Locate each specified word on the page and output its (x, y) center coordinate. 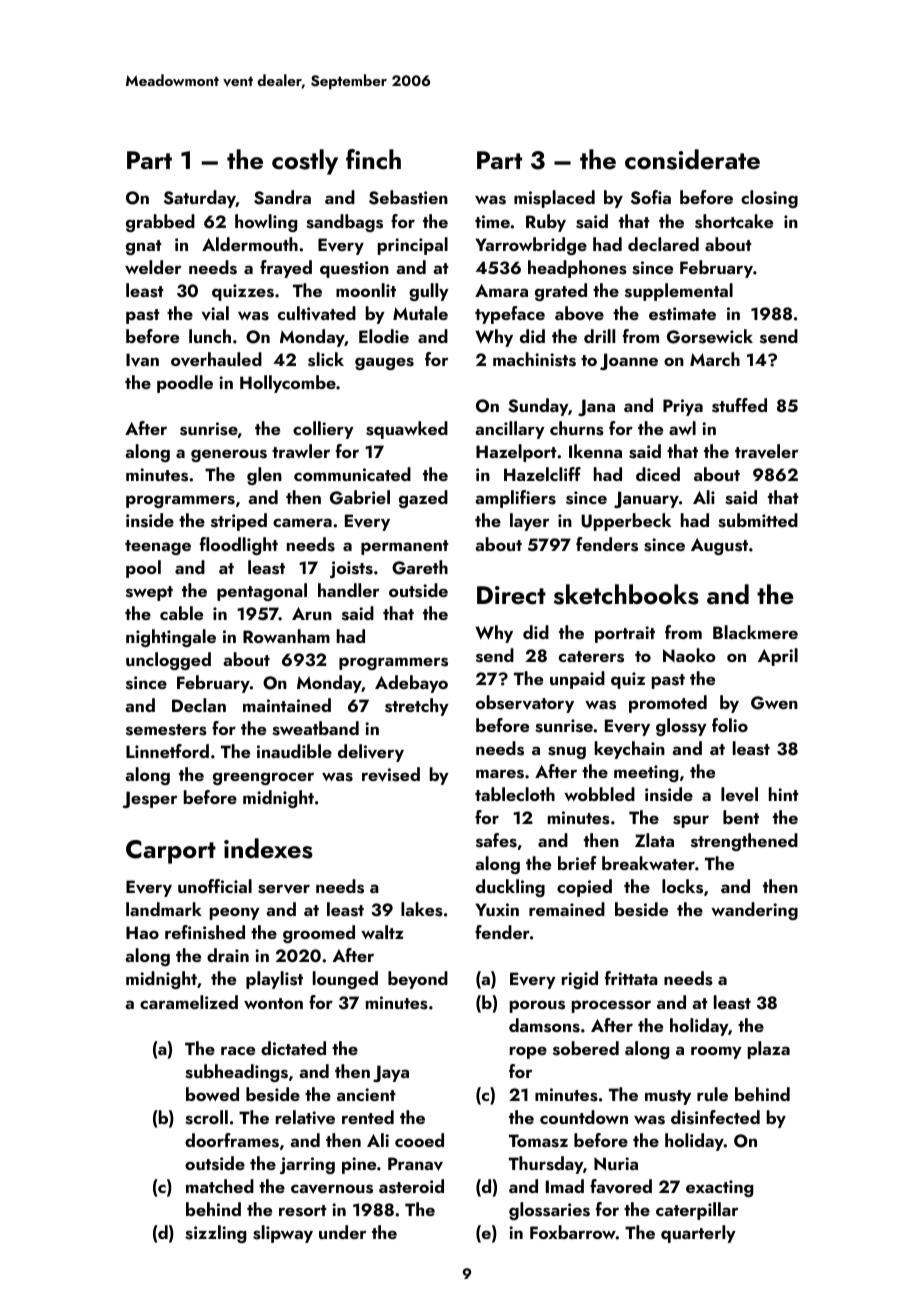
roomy (716, 1052)
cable (181, 613)
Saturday (200, 199)
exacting (719, 1188)
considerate (692, 159)
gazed (423, 499)
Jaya (391, 1073)
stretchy (417, 707)
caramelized (189, 1002)
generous (229, 455)
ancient (366, 1094)
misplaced (554, 199)
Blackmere (755, 632)
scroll (206, 1117)
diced (658, 474)
